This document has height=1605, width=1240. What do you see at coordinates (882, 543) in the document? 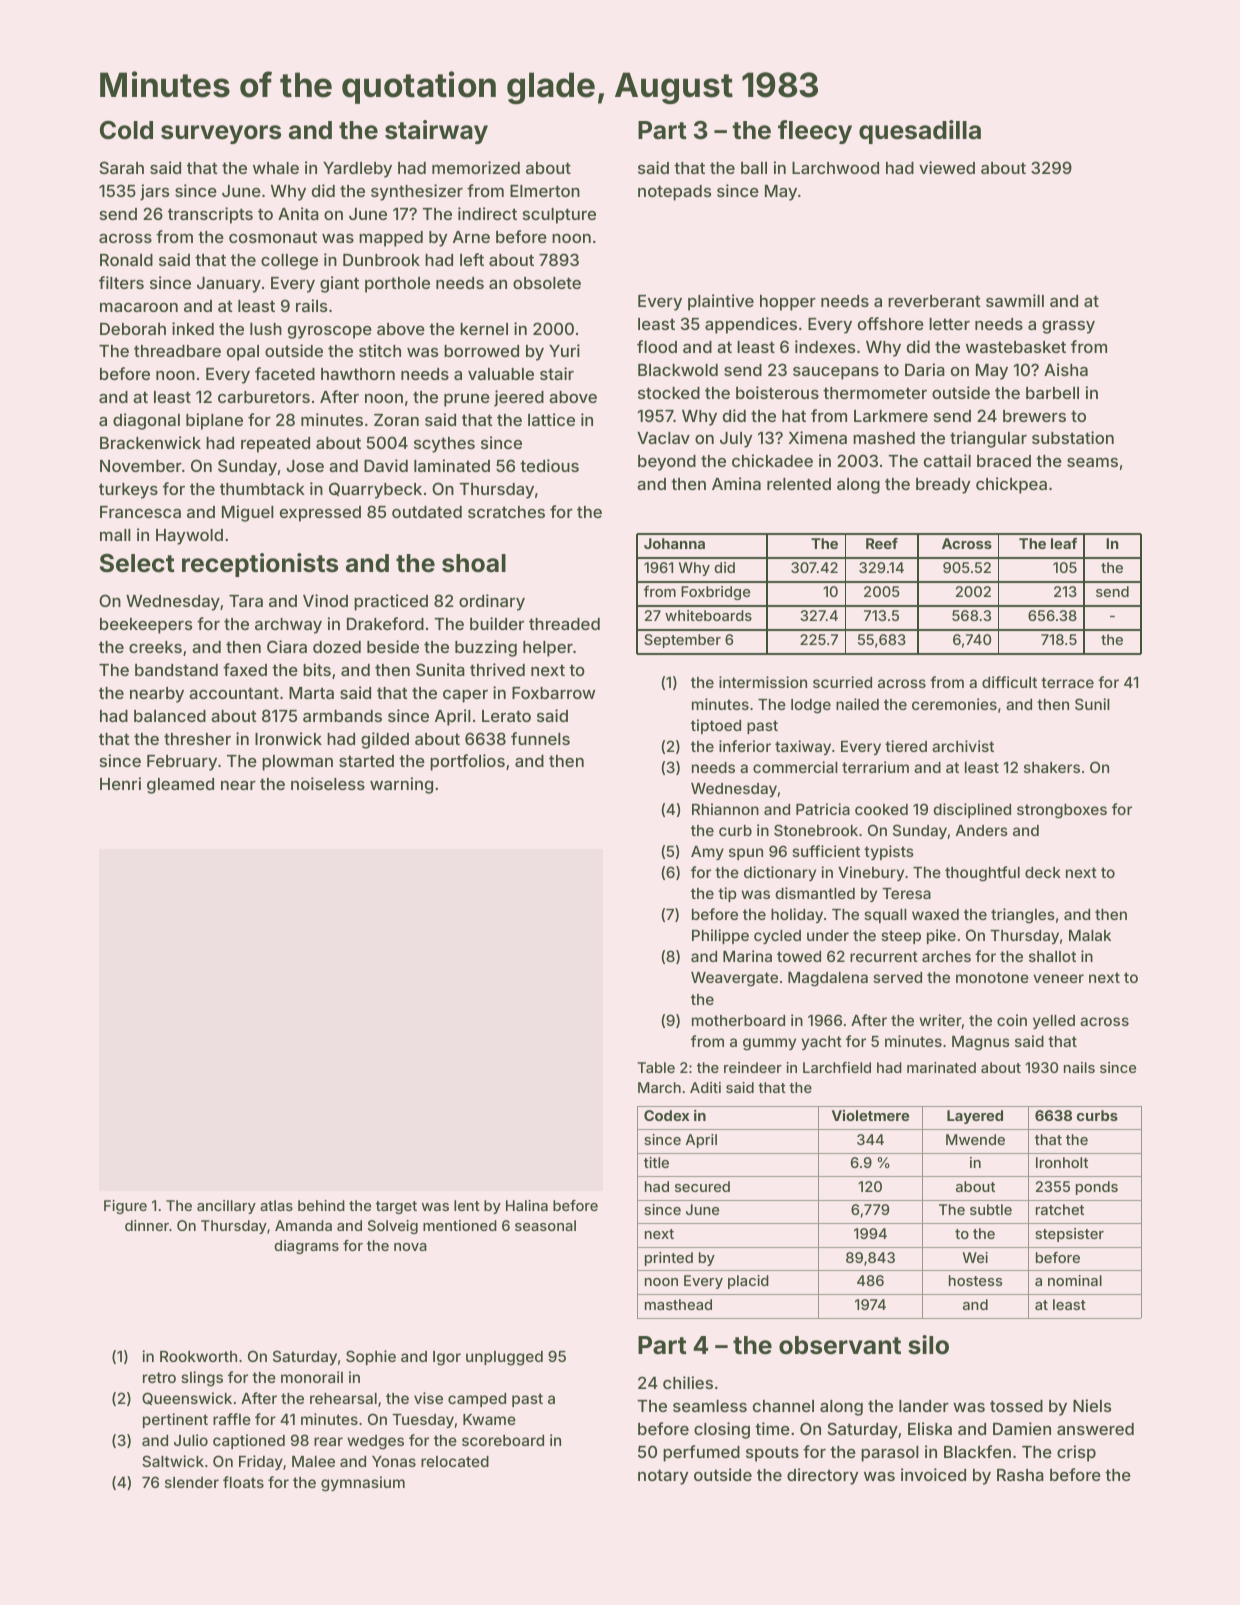
I see `Reef` at bounding box center [882, 543].
